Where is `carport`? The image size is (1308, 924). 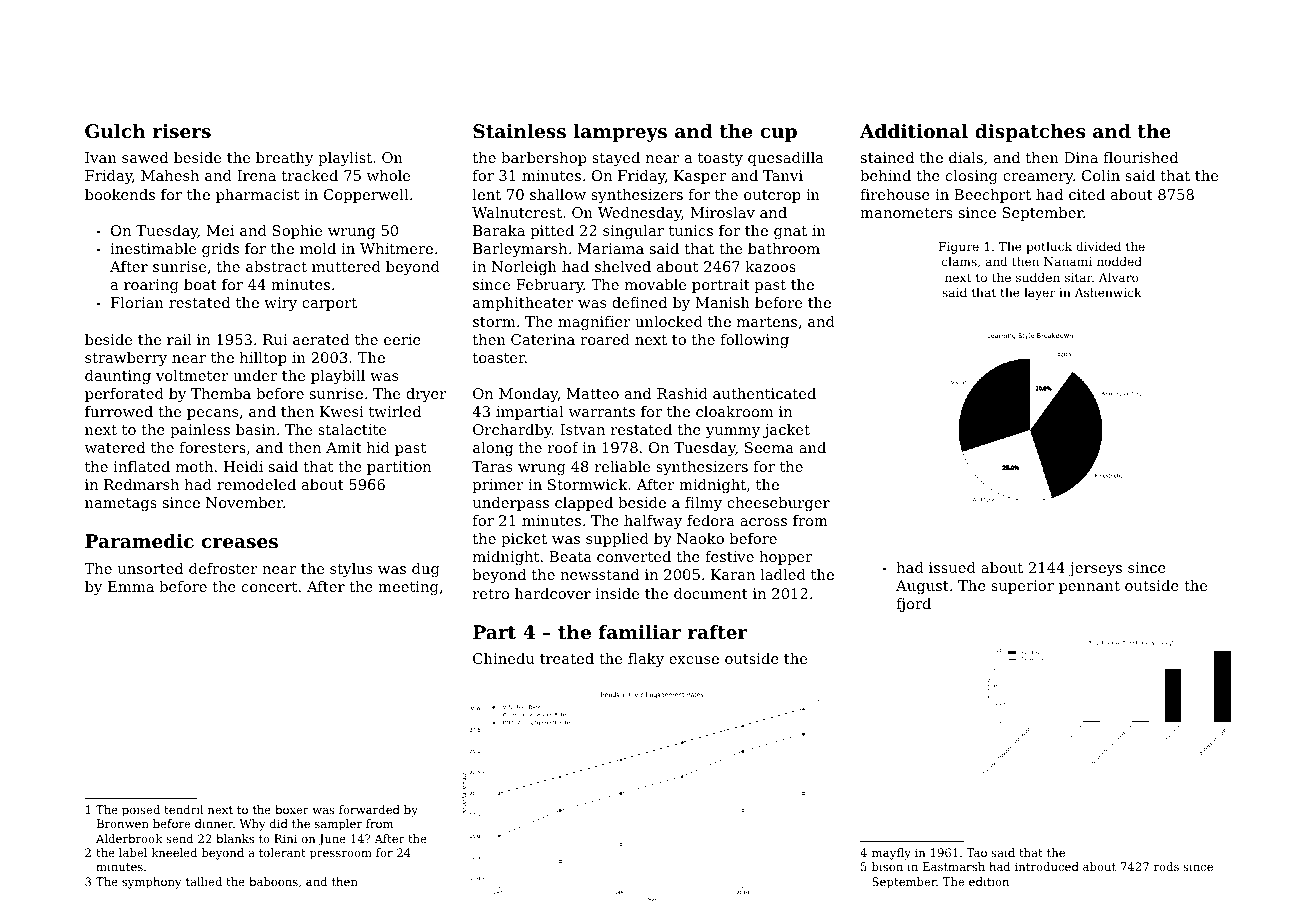 carport is located at coordinates (329, 304).
